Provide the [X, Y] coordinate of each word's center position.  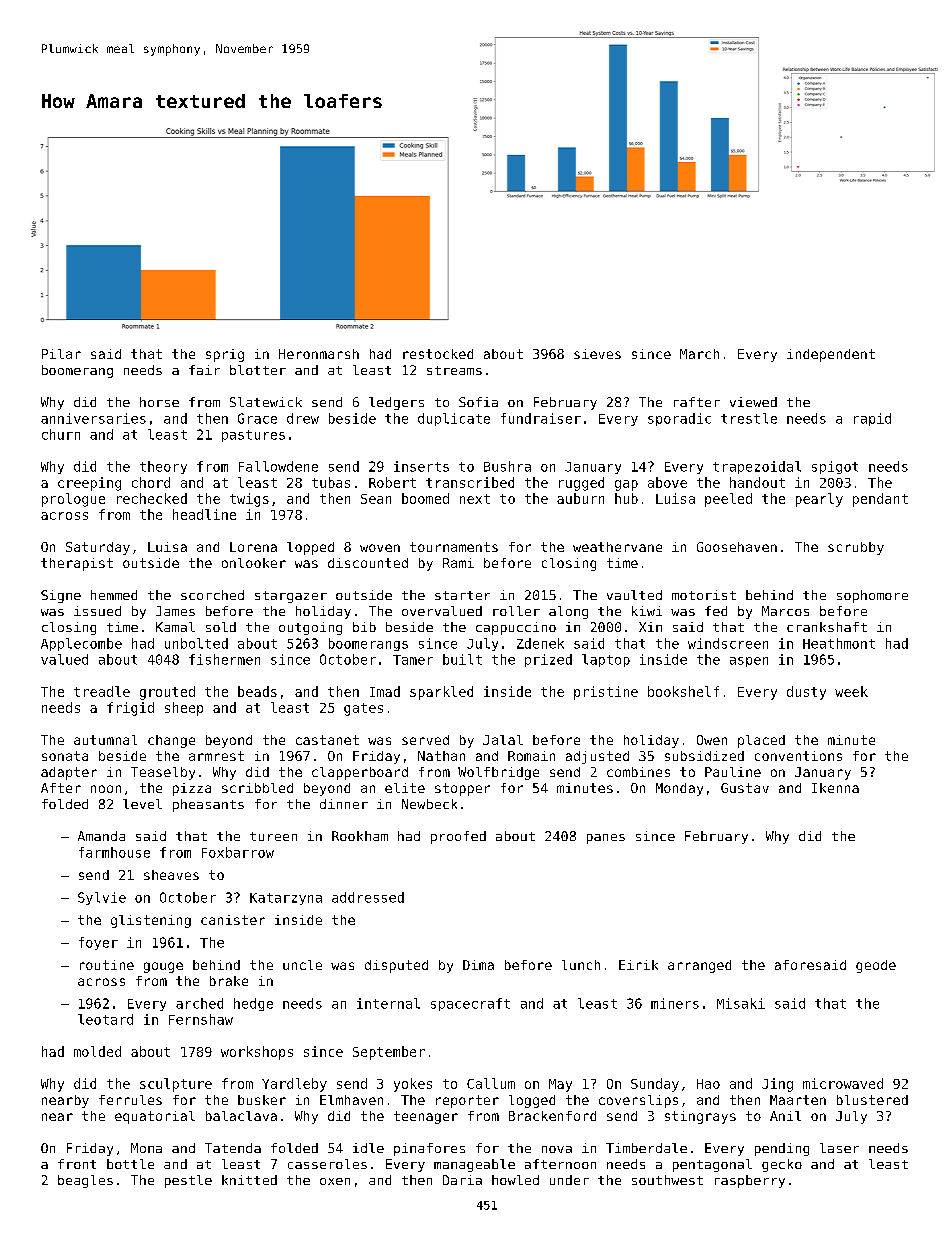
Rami [458, 563]
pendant [880, 500]
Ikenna [835, 788]
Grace [257, 418]
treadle [102, 691]
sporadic [679, 419]
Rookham [360, 836]
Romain [531, 756]
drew [303, 418]
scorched [212, 595]
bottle [130, 1164]
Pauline [733, 772]
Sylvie [102, 898]
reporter [467, 1101]
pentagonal [712, 1165]
